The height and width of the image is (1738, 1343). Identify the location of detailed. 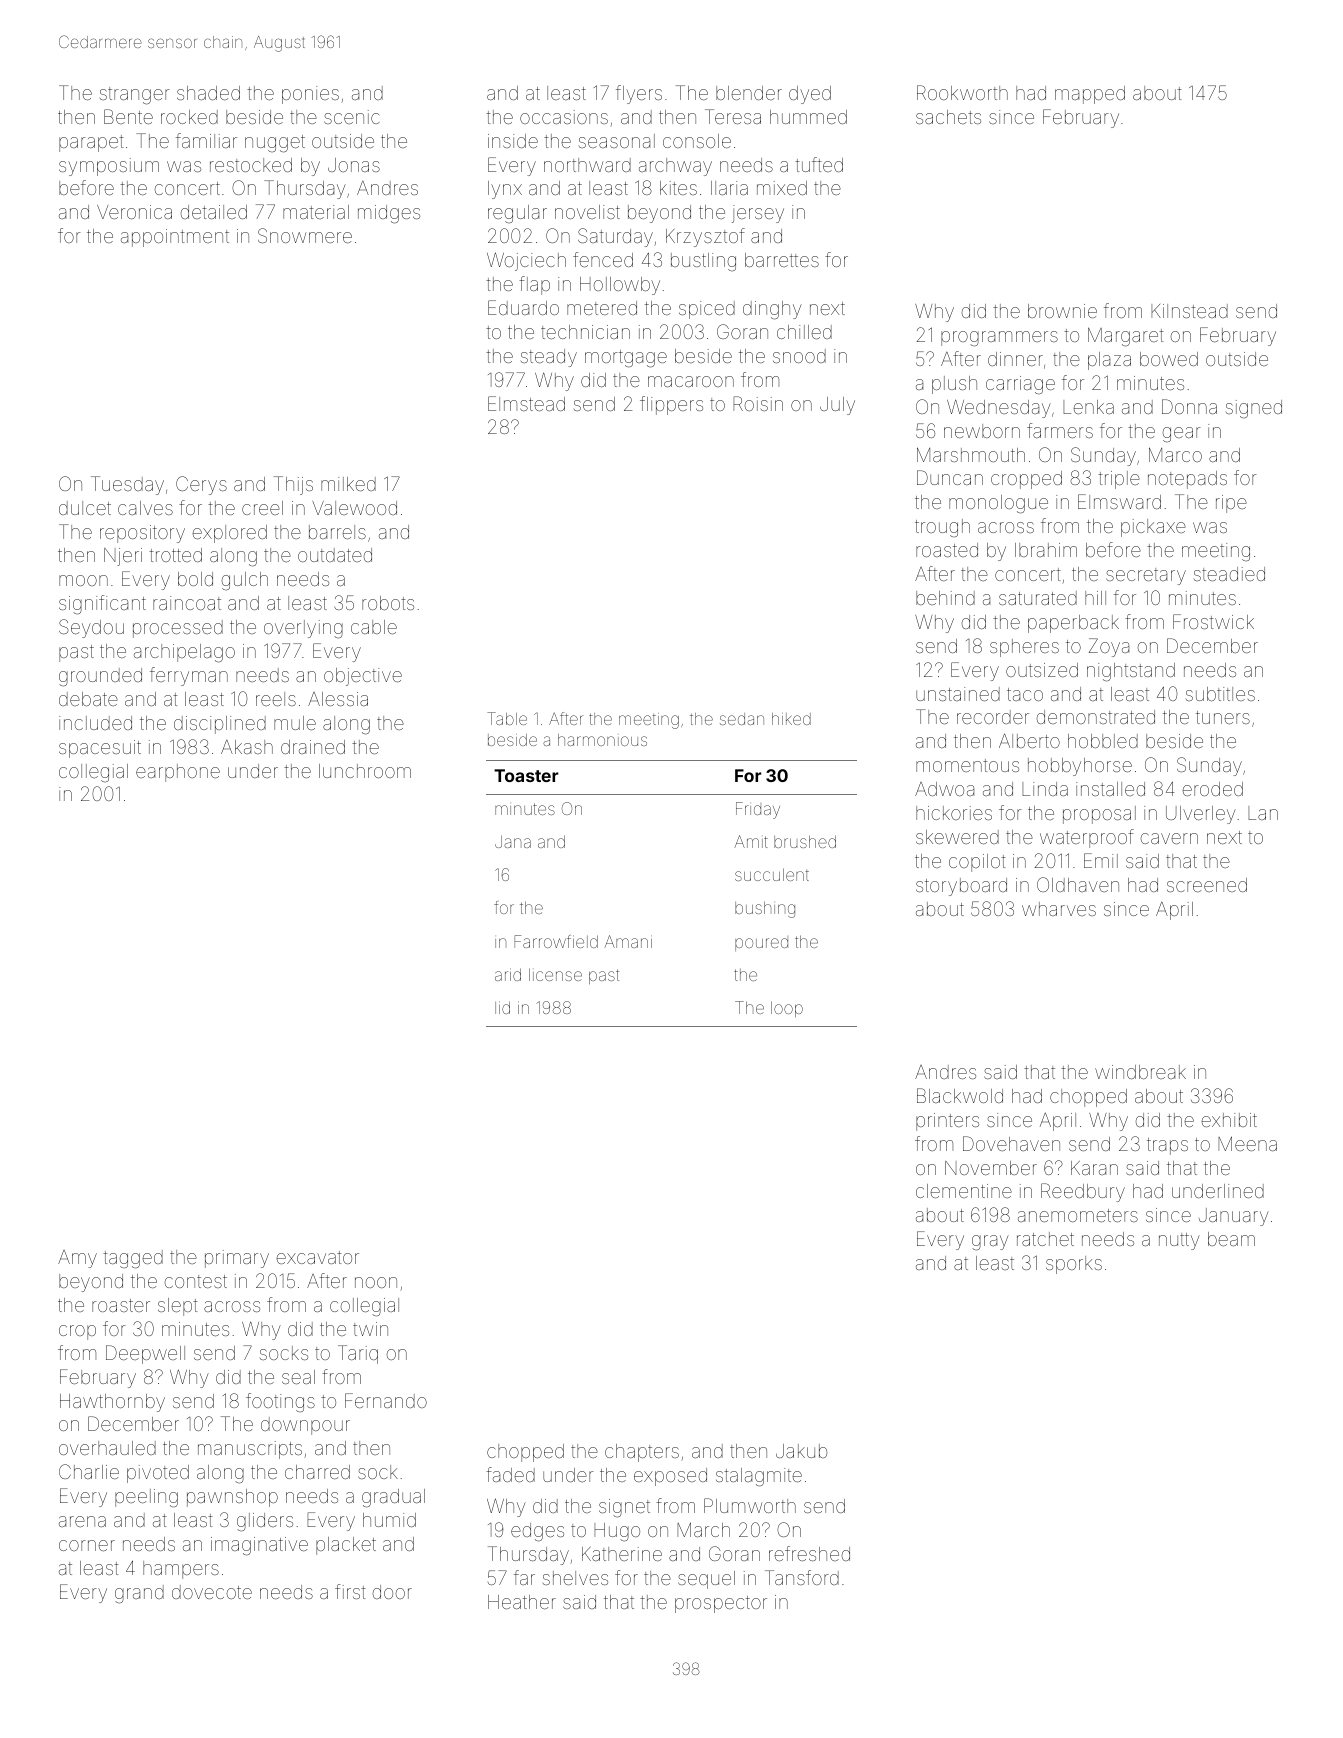
(214, 212).
